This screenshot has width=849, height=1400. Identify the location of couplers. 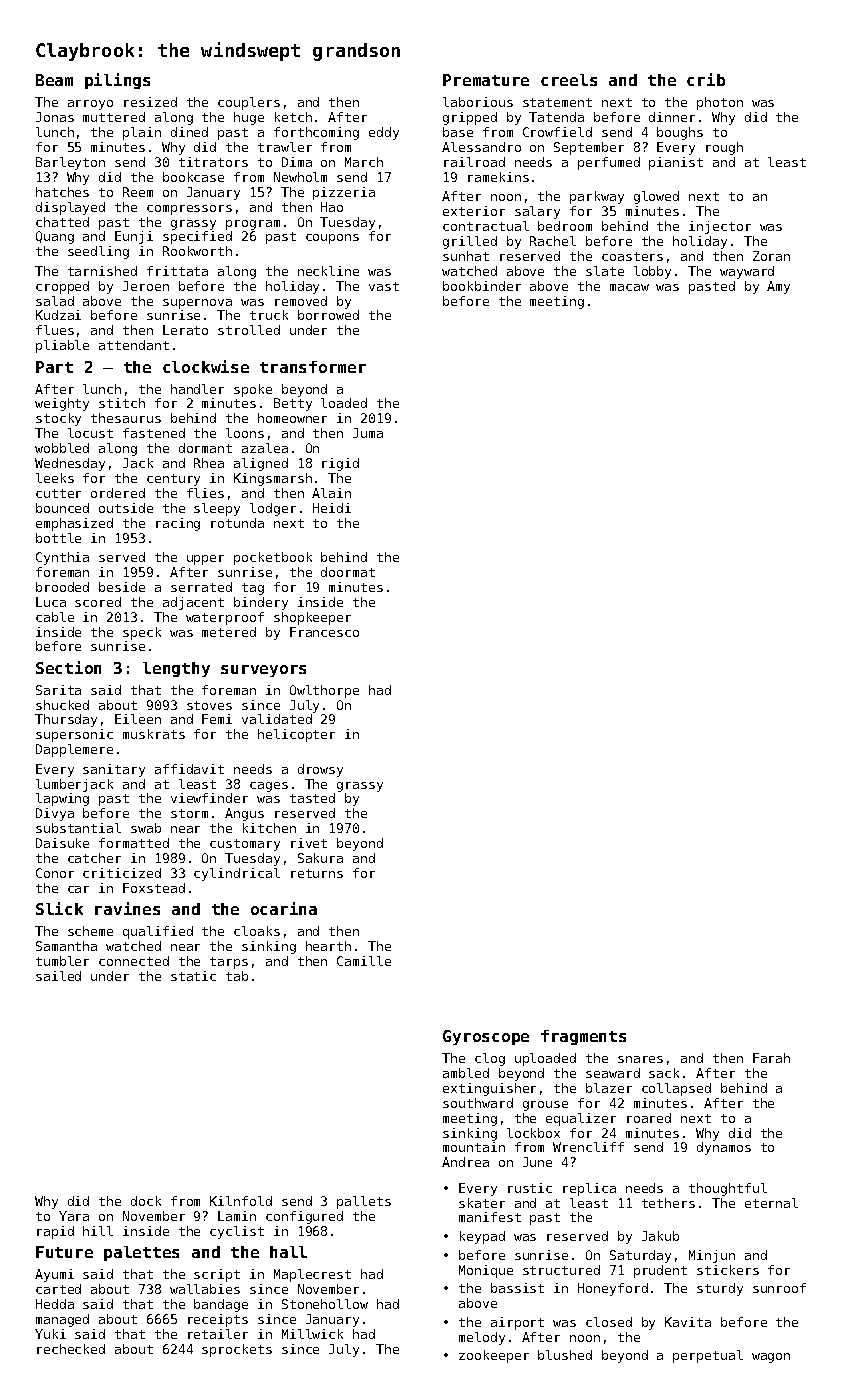
(249, 103).
